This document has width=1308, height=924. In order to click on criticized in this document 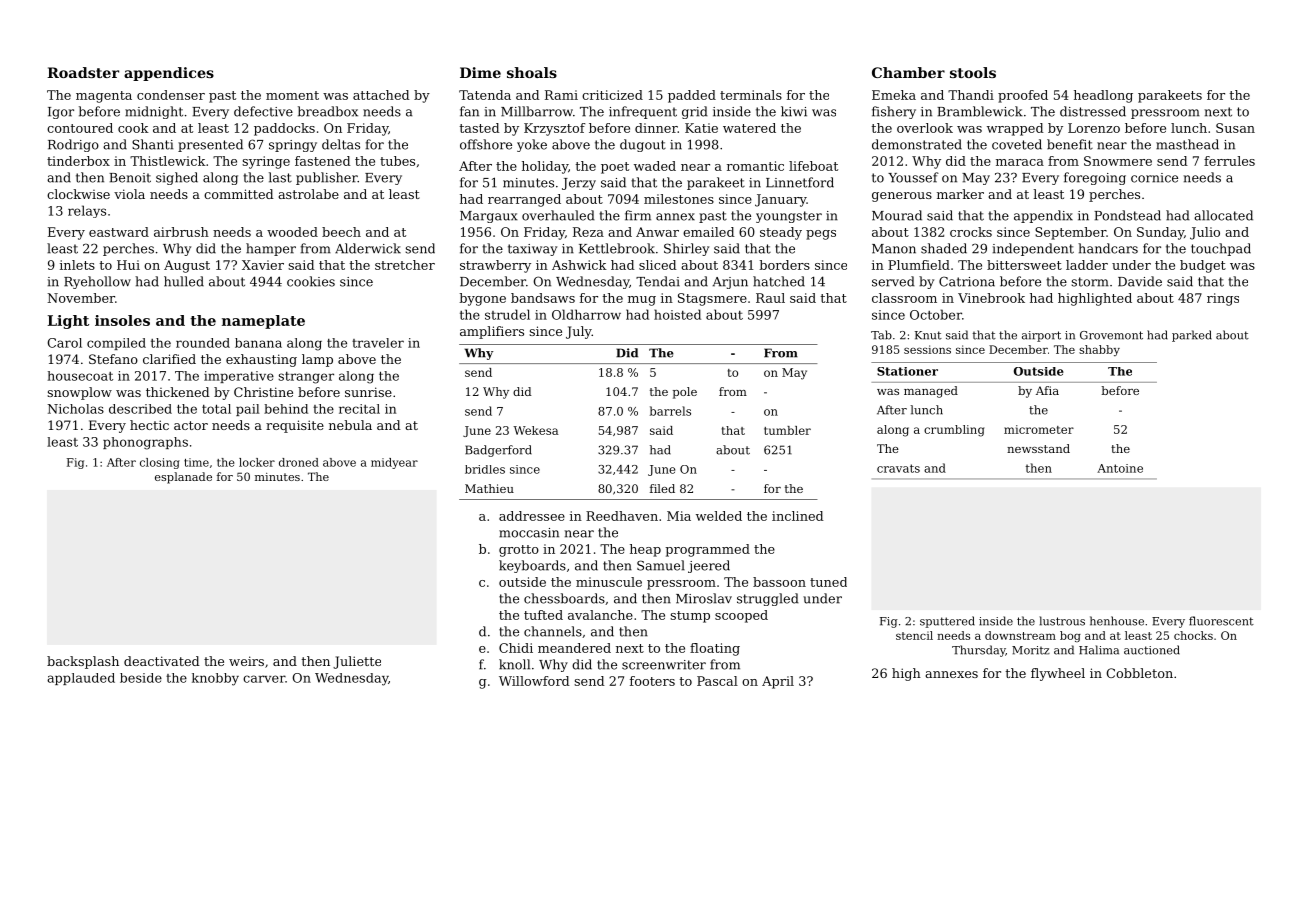, I will do `click(612, 95)`.
